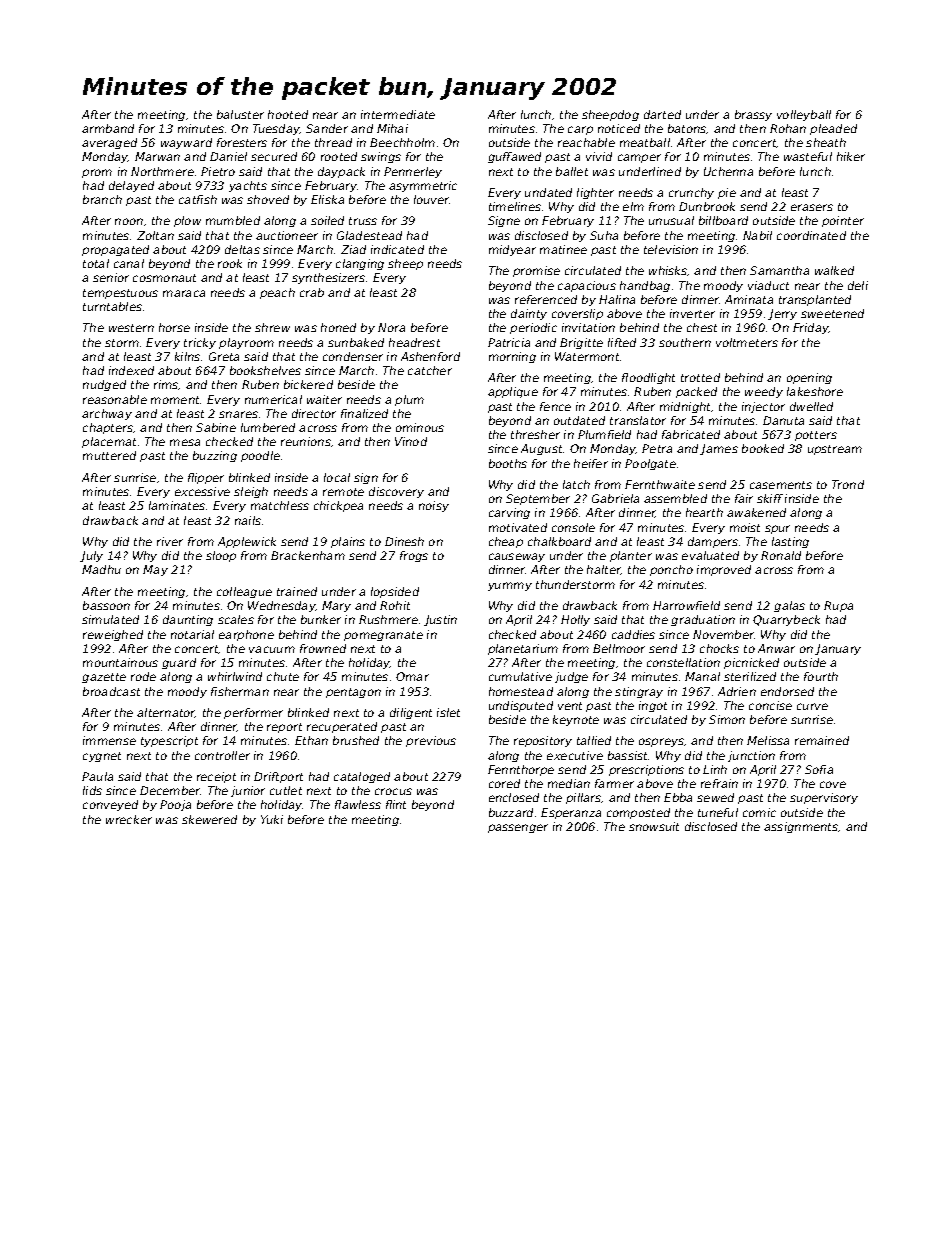 Image resolution: width=952 pixels, height=1233 pixels. Describe the element at coordinates (753, 115) in the screenshot. I see `brassy` at that location.
